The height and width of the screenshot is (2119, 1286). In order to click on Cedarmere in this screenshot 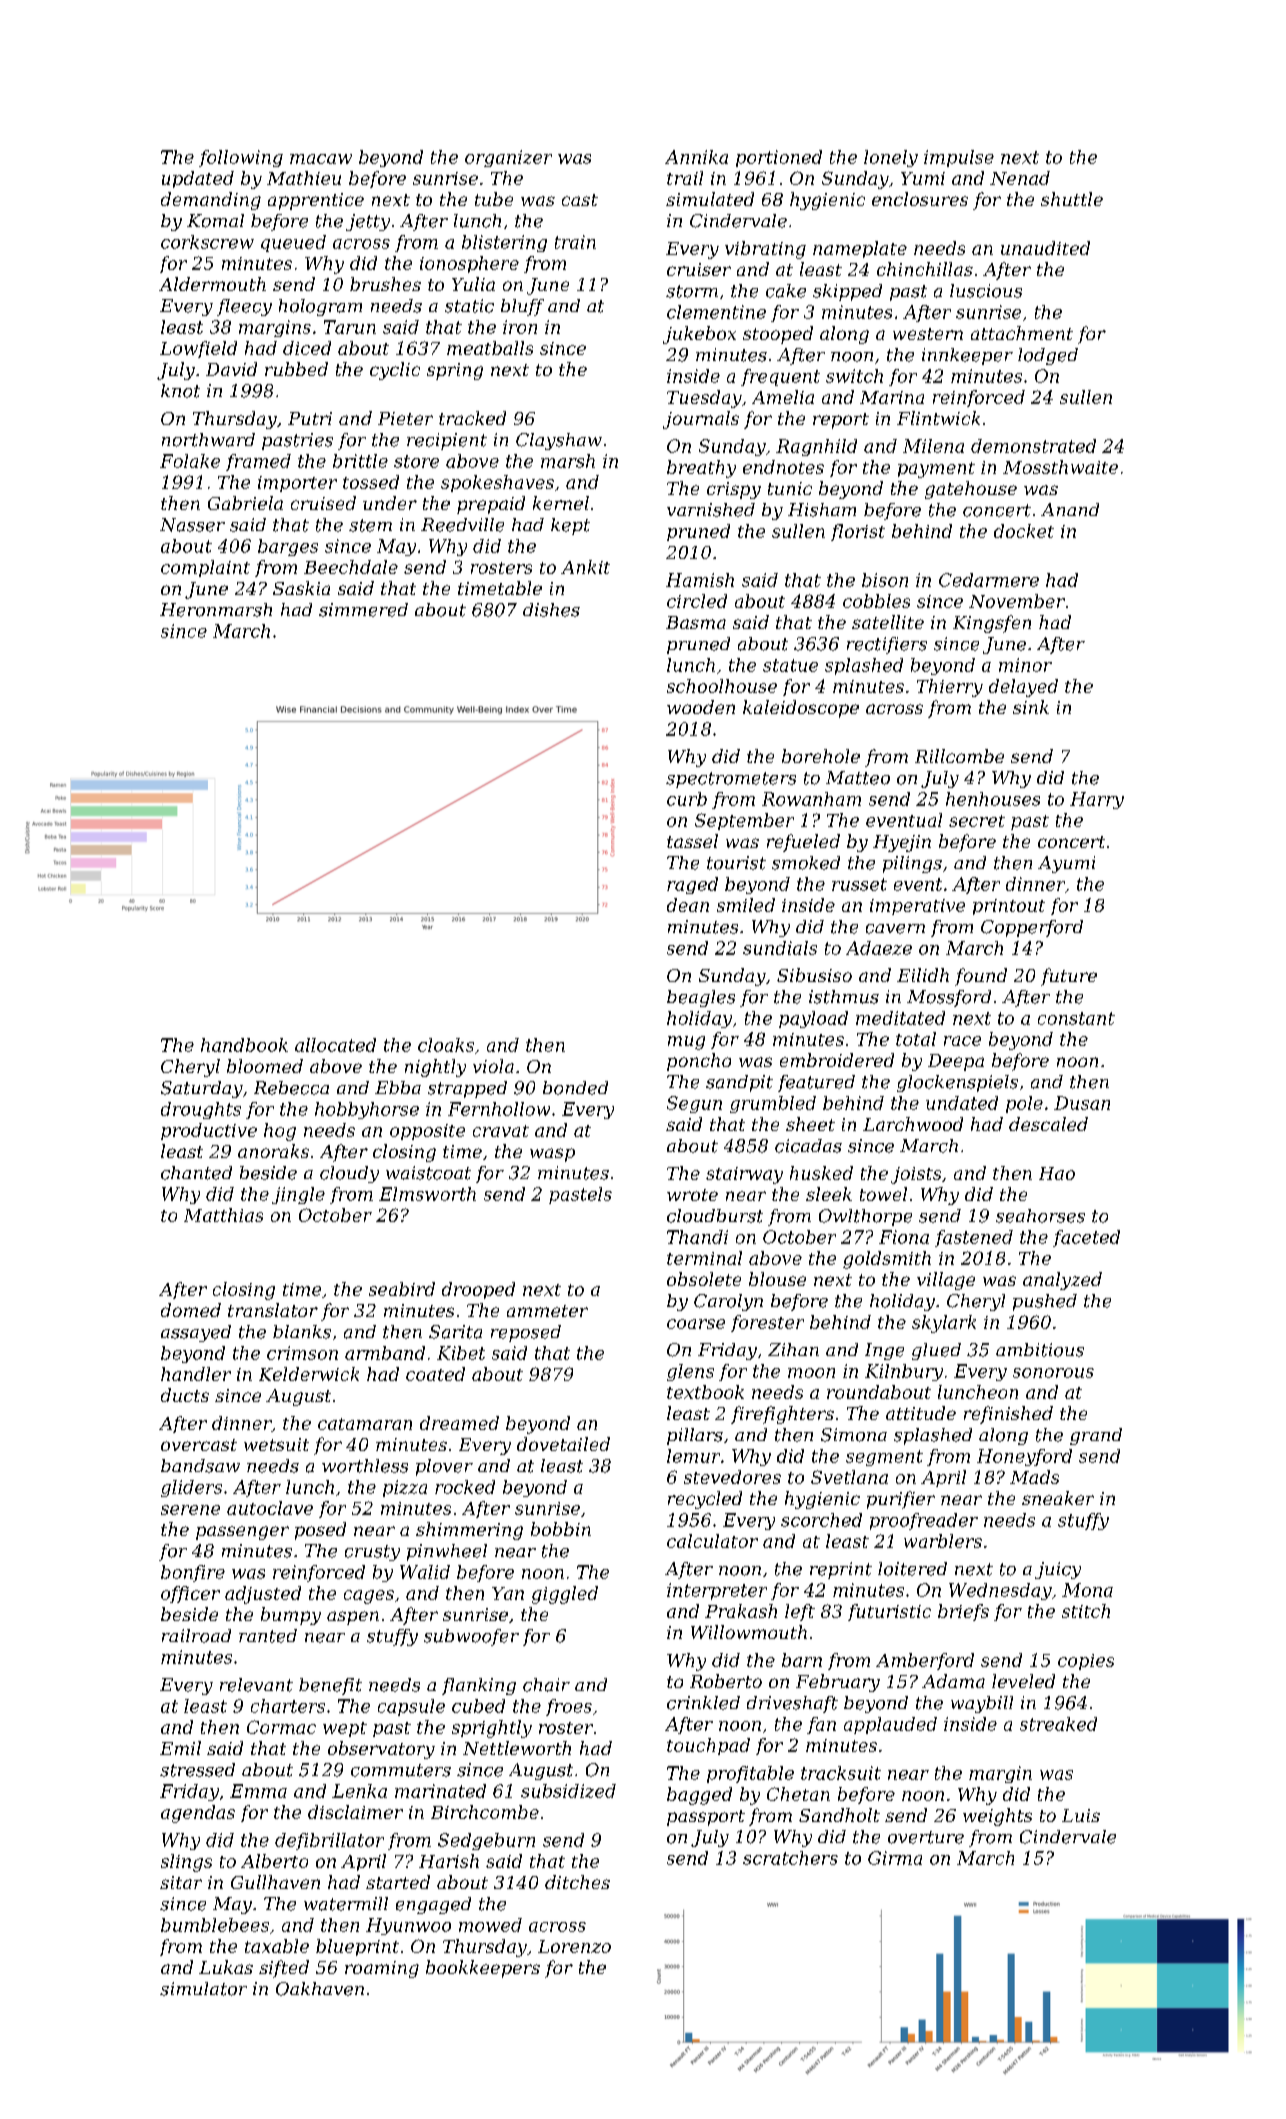, I will do `click(989, 580)`.
